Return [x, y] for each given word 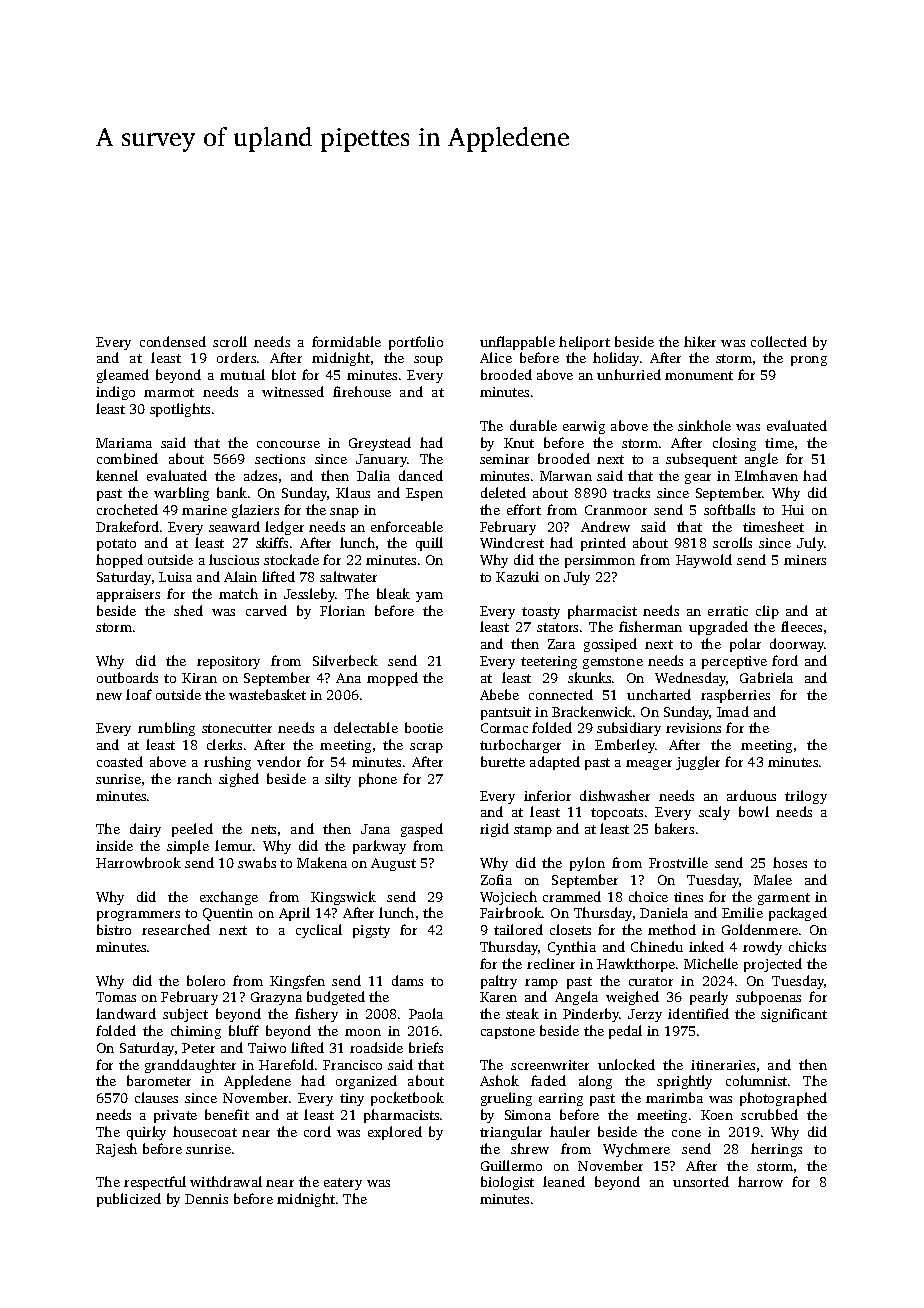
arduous [751, 795]
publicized [129, 1200]
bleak [393, 593]
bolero [206, 980]
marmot [169, 392]
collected [779, 341]
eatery [343, 1184]
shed [188, 610]
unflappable [517, 343]
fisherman [650, 626]
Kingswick [343, 898]
